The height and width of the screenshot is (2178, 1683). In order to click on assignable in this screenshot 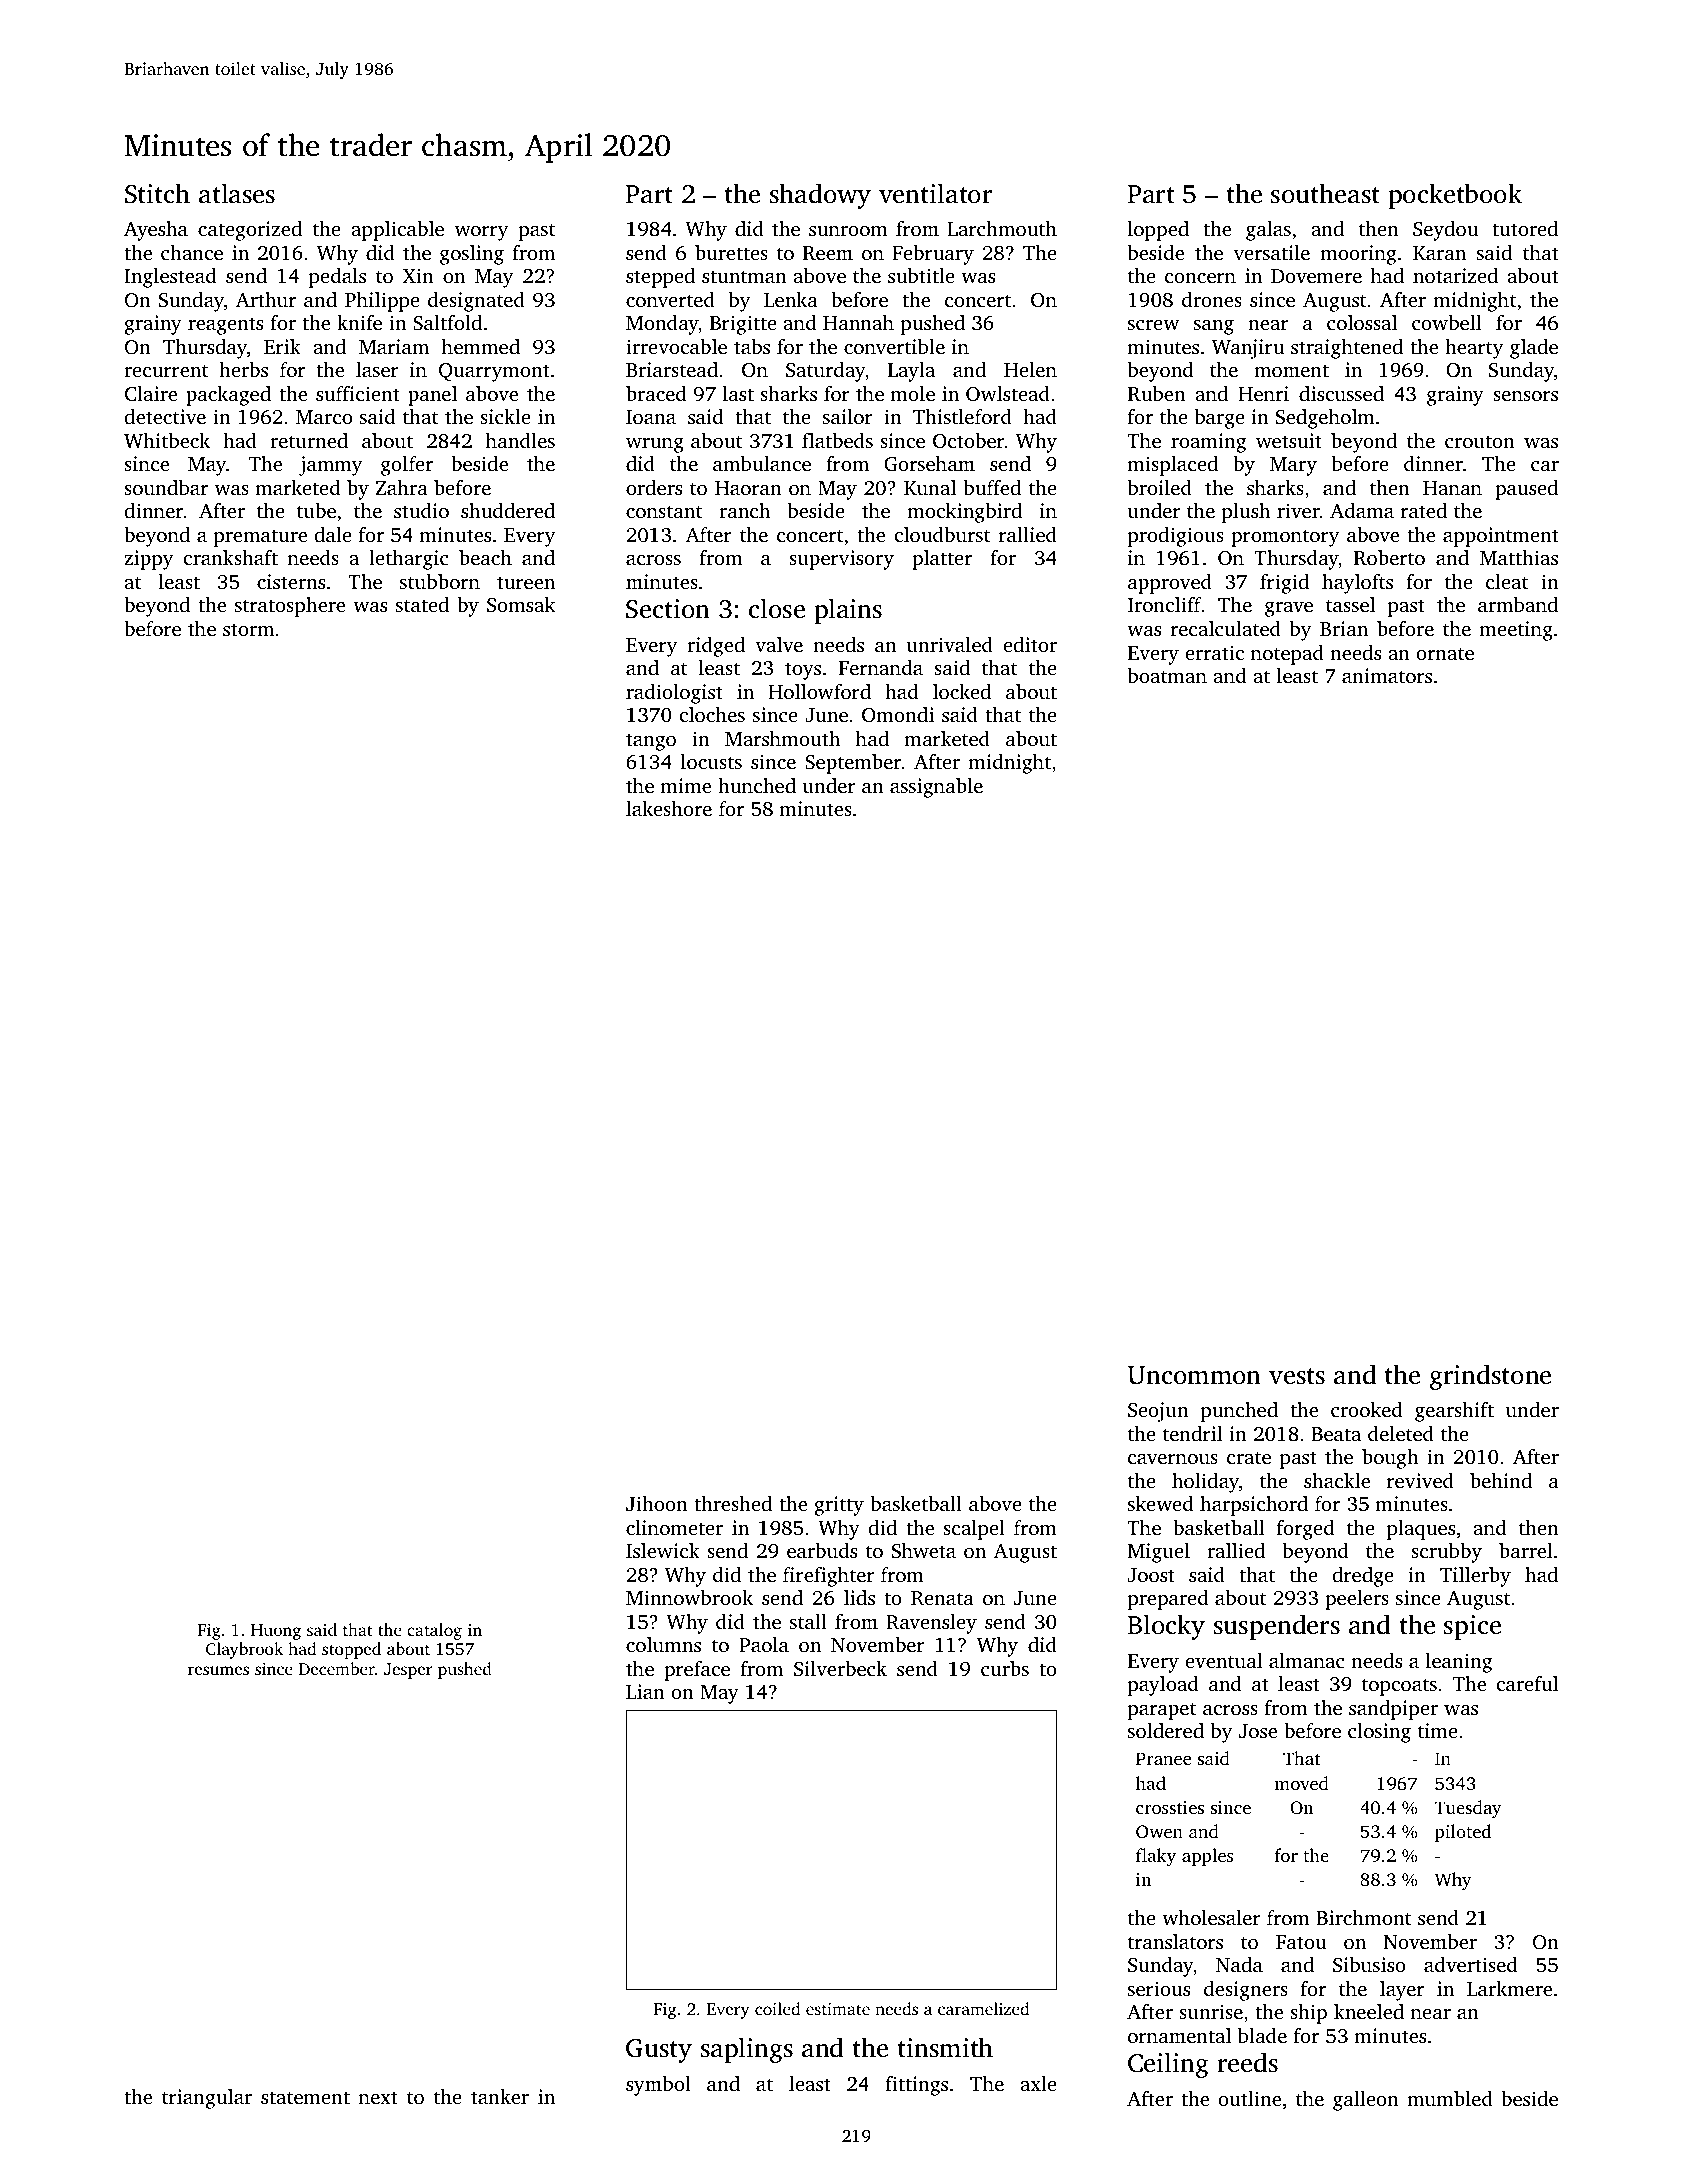, I will do `click(936, 788)`.
